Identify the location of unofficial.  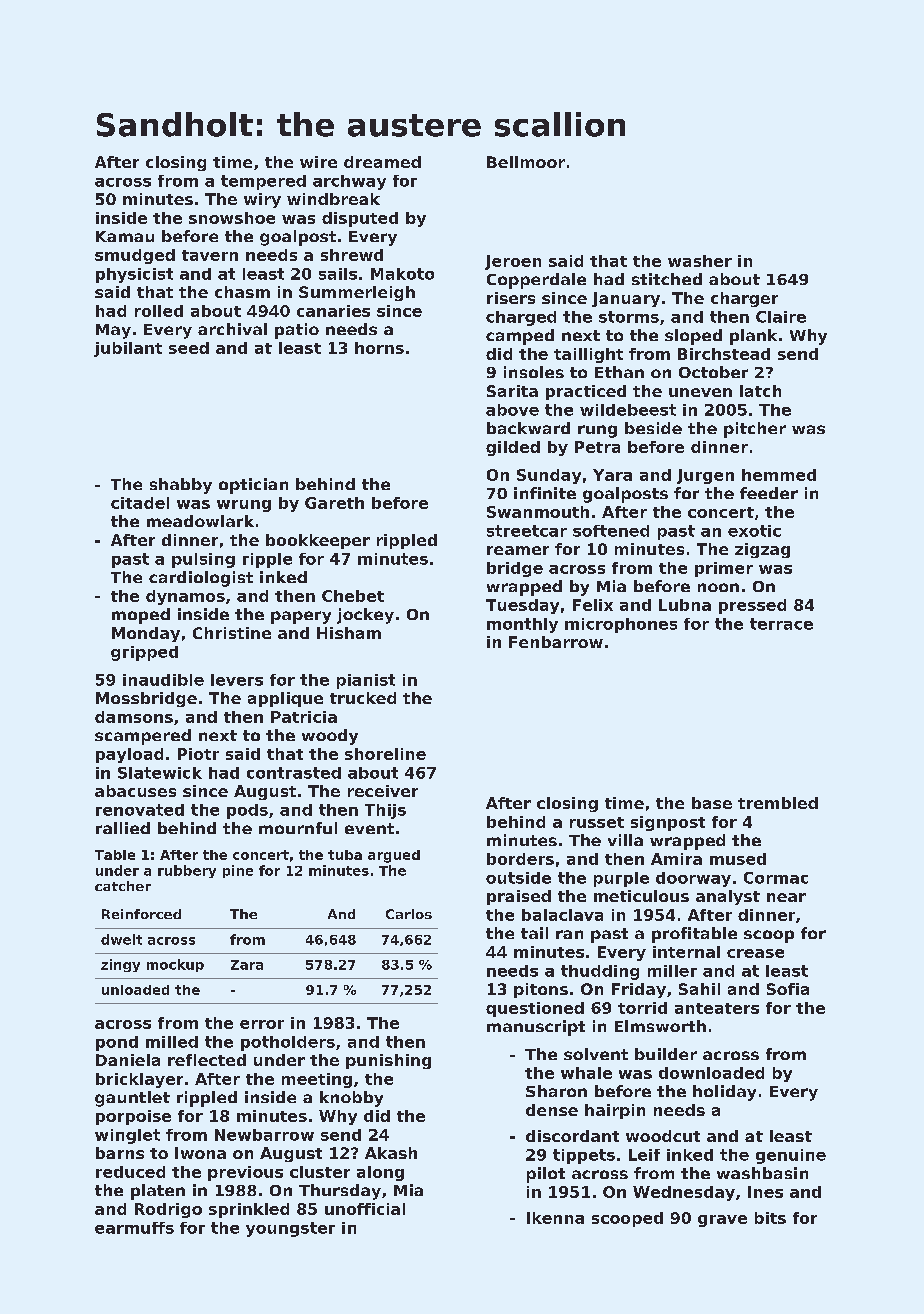
(365, 1209).
